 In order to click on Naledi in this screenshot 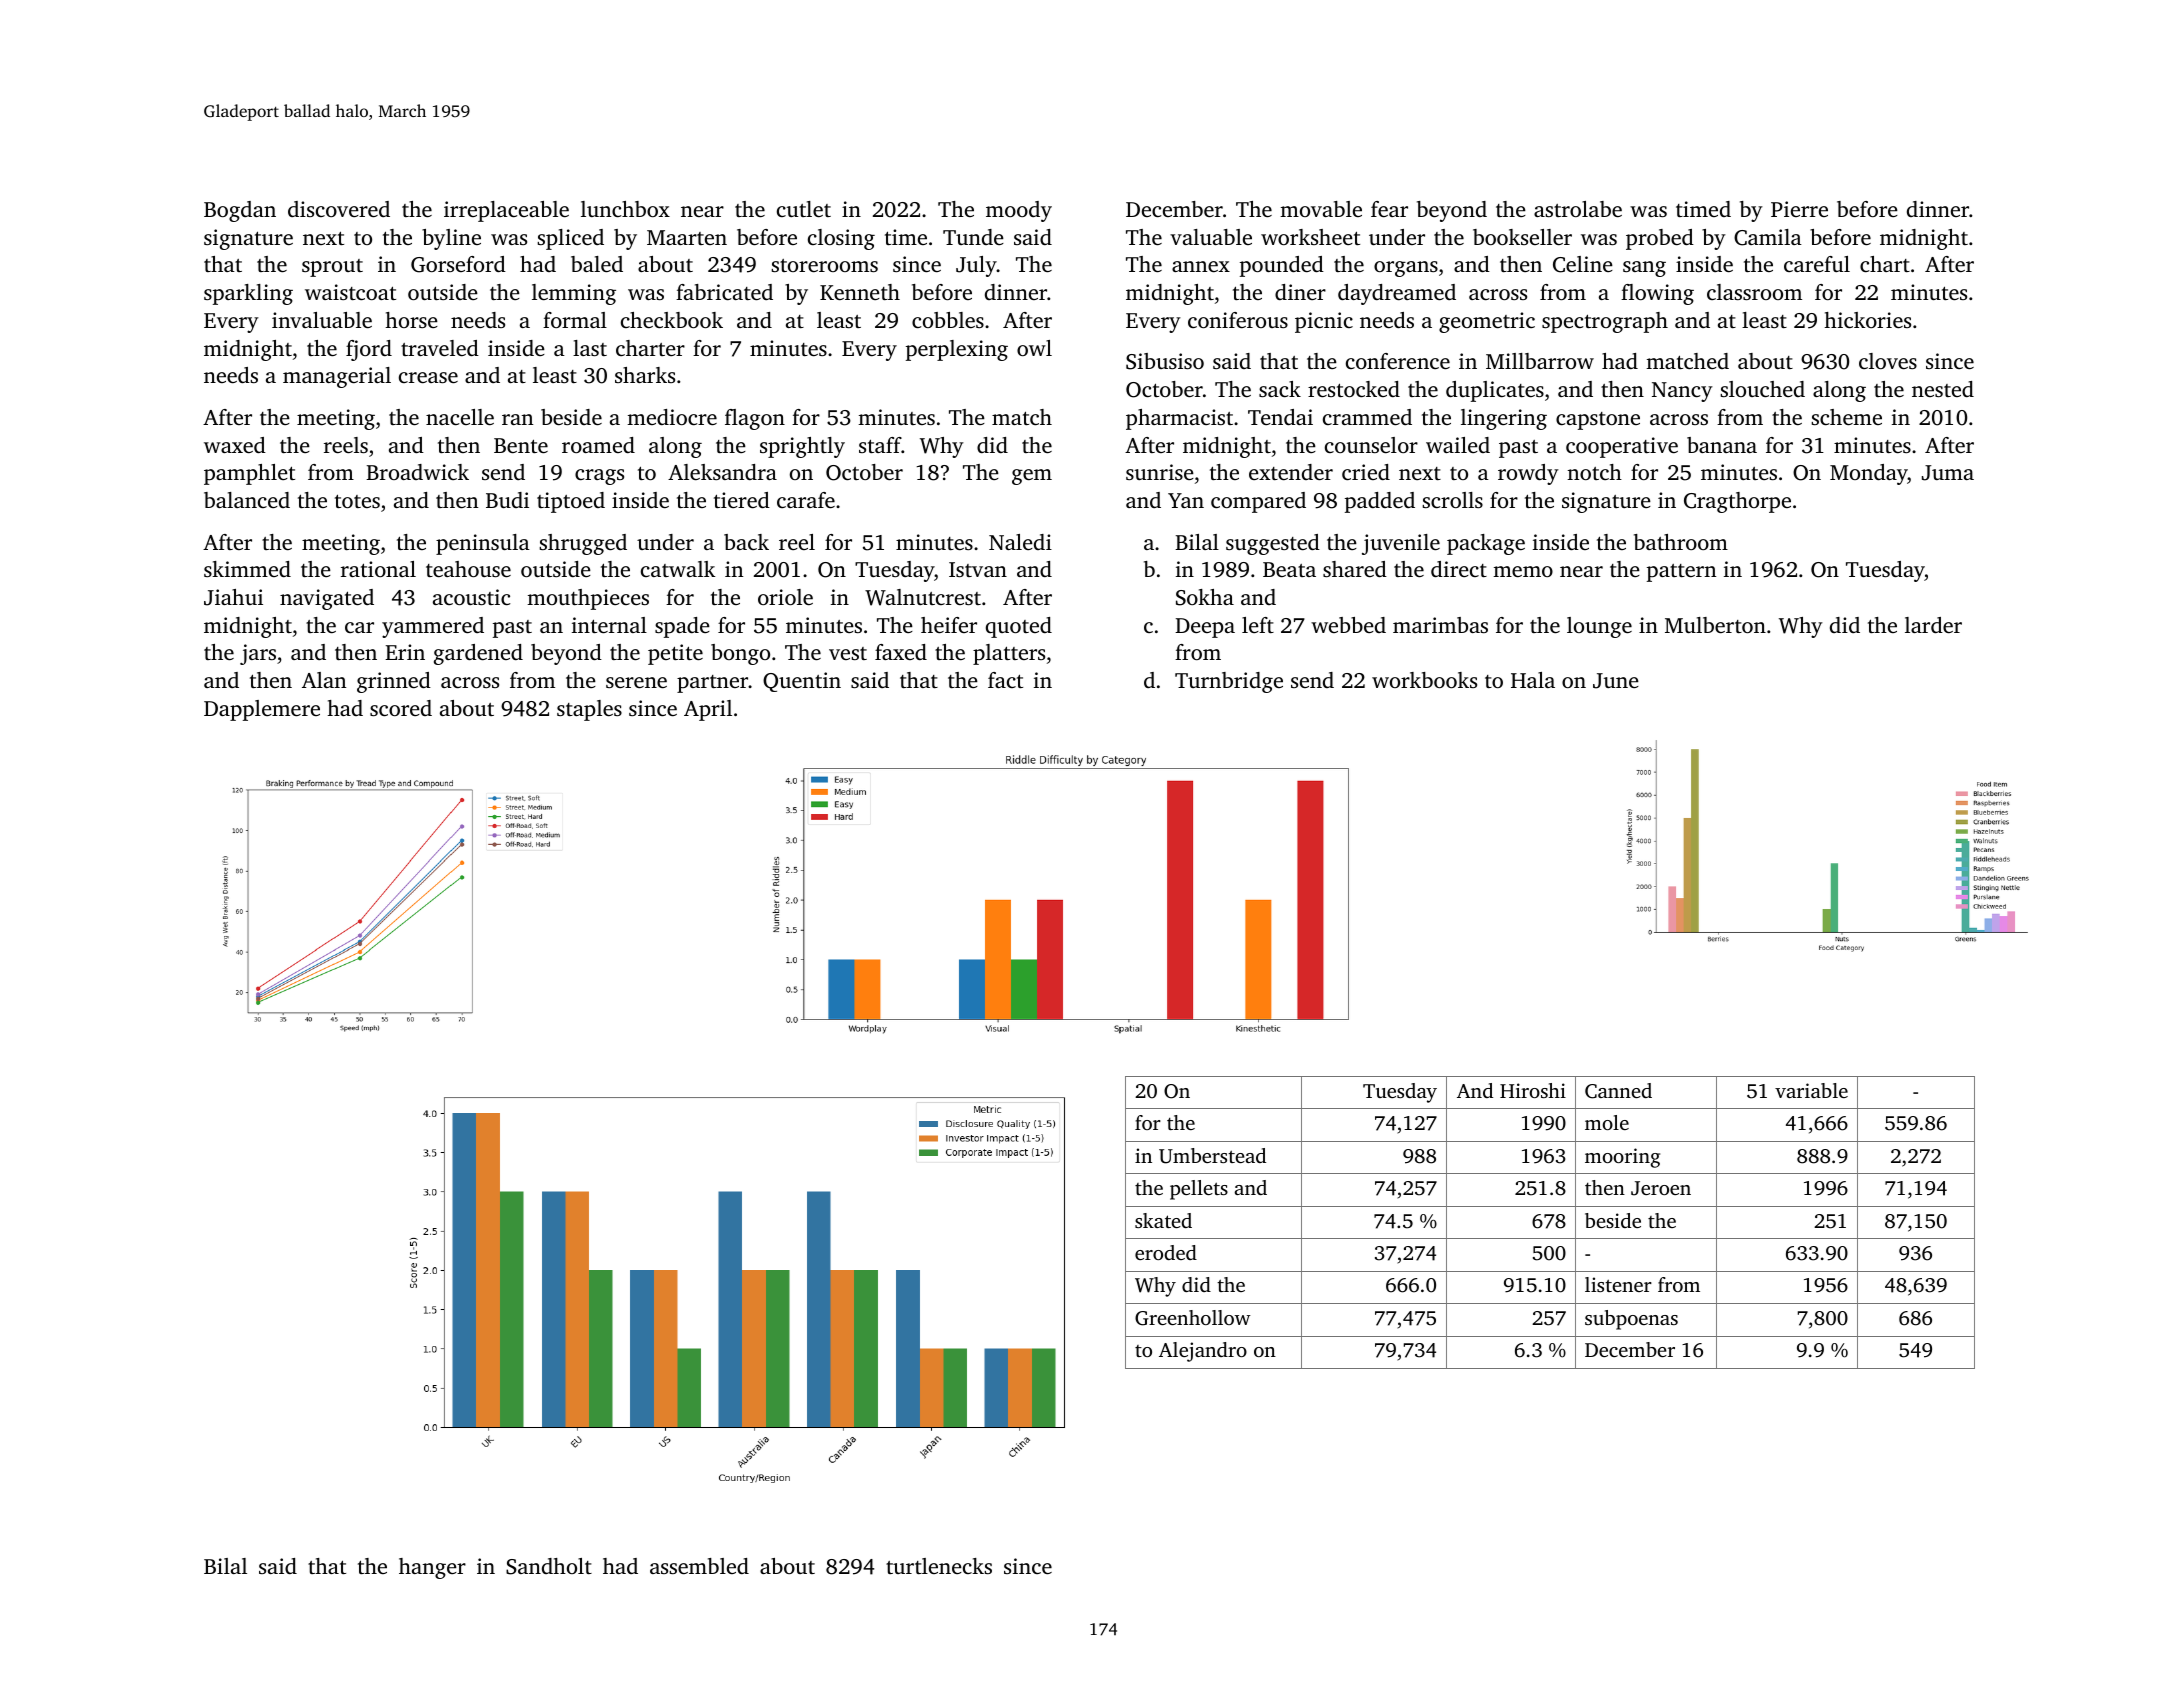, I will do `click(1020, 542)`.
